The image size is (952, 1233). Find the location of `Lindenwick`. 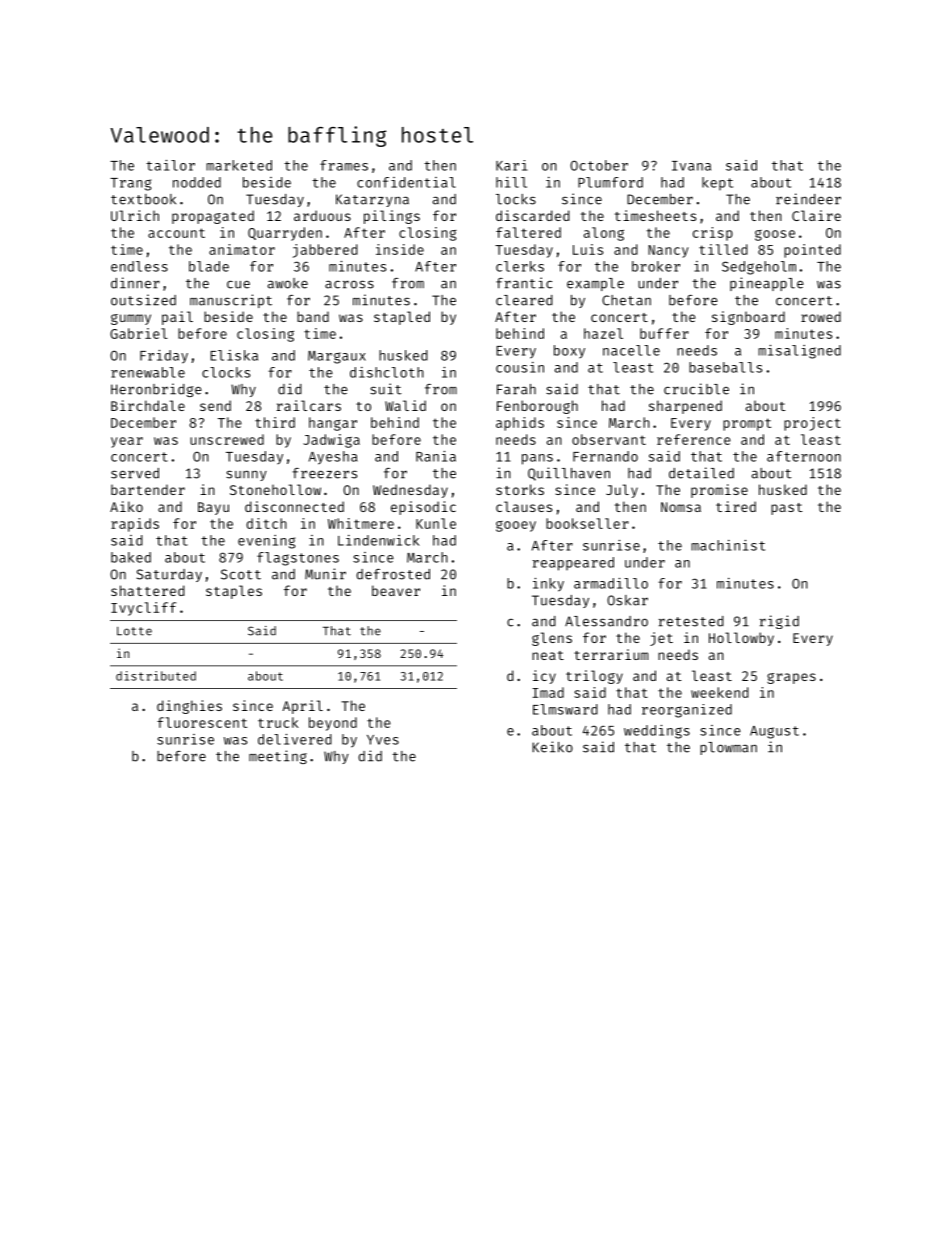

Lindenwick is located at coordinates (378, 540).
